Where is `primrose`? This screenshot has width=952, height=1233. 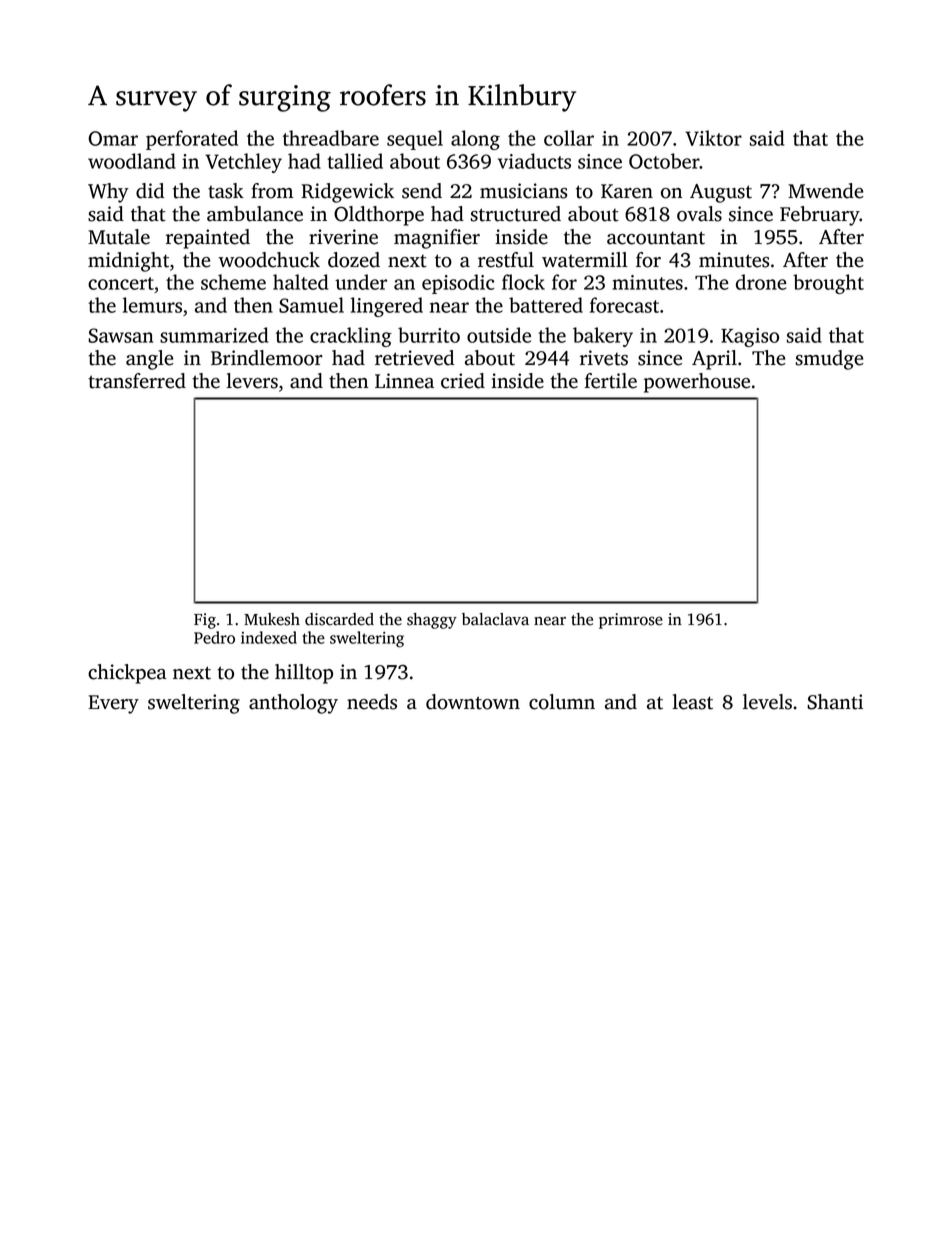 primrose is located at coordinates (631, 621).
